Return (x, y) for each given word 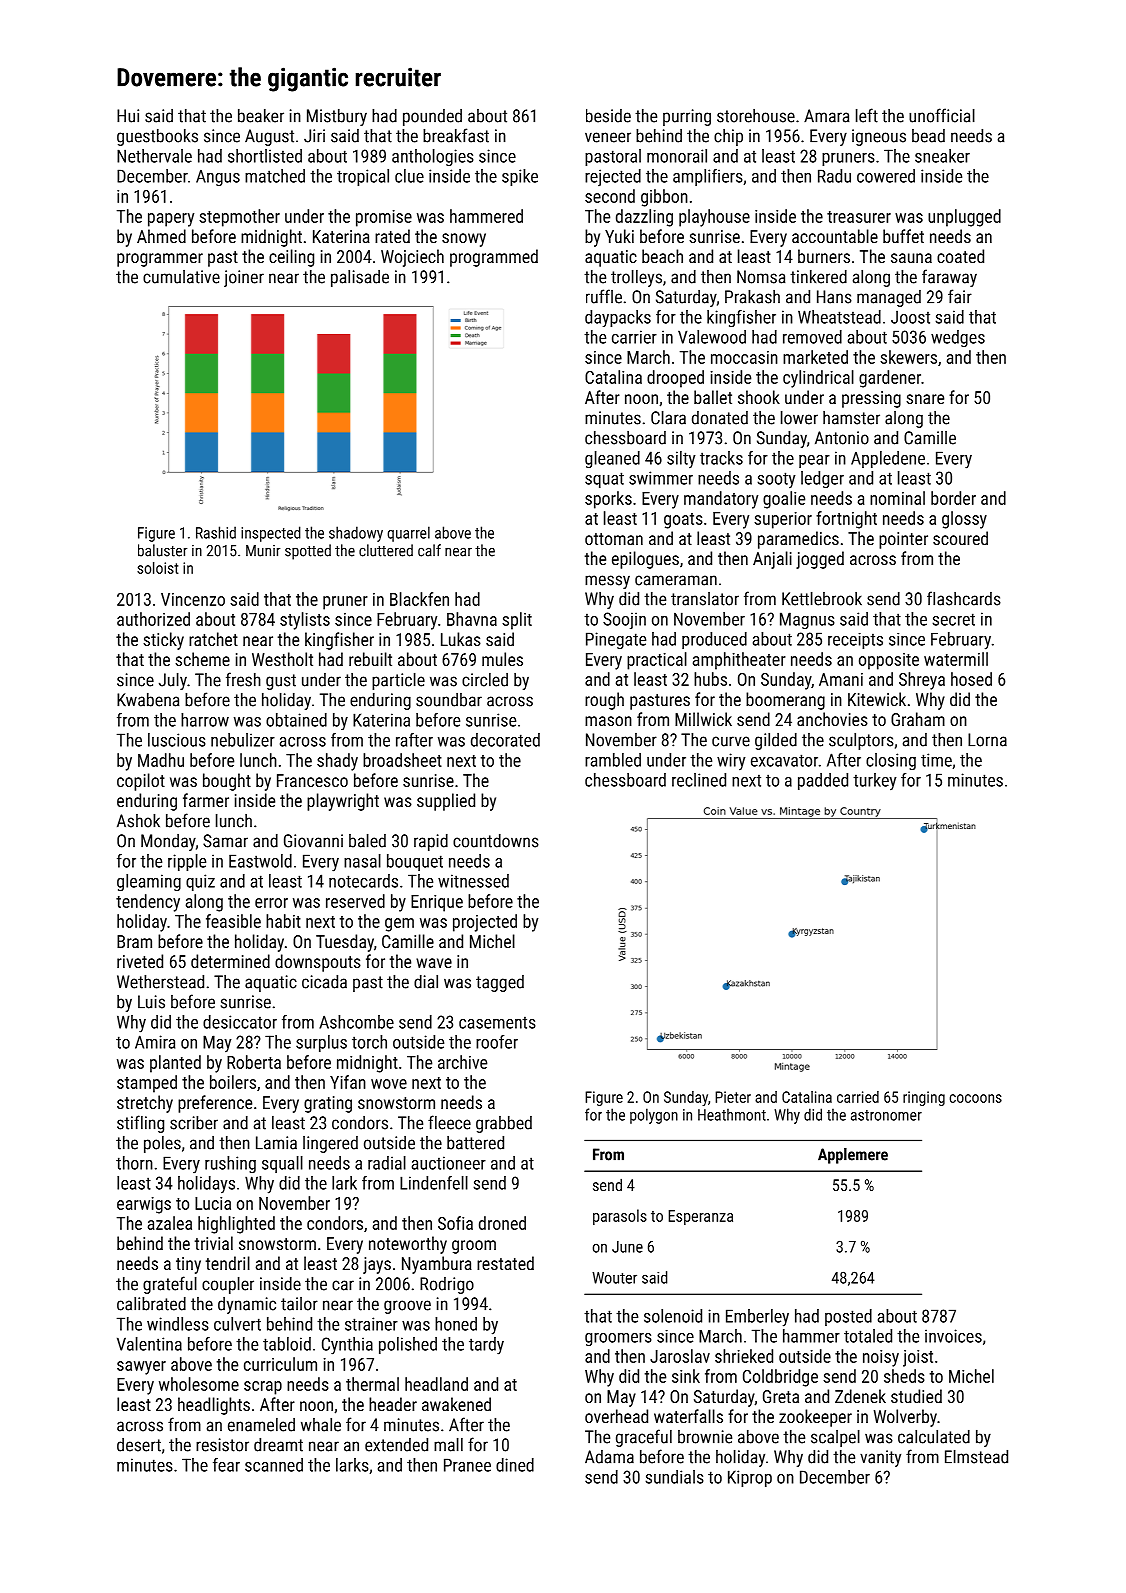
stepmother (239, 218)
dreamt (278, 1445)
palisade (360, 278)
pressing (871, 399)
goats (683, 521)
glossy (964, 520)
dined (515, 1465)
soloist (158, 568)
